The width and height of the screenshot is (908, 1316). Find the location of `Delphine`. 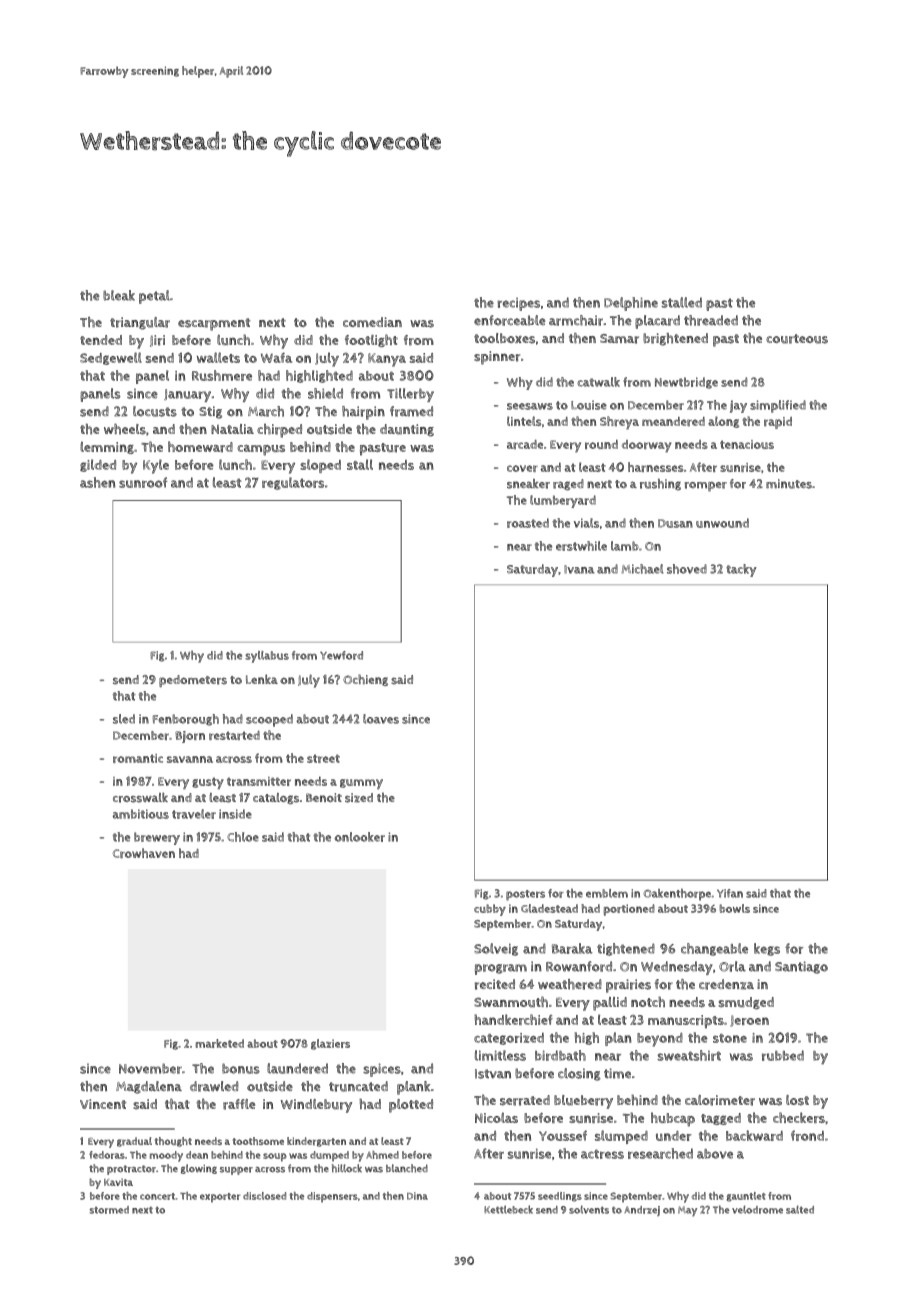

Delphine is located at coordinates (631, 304).
